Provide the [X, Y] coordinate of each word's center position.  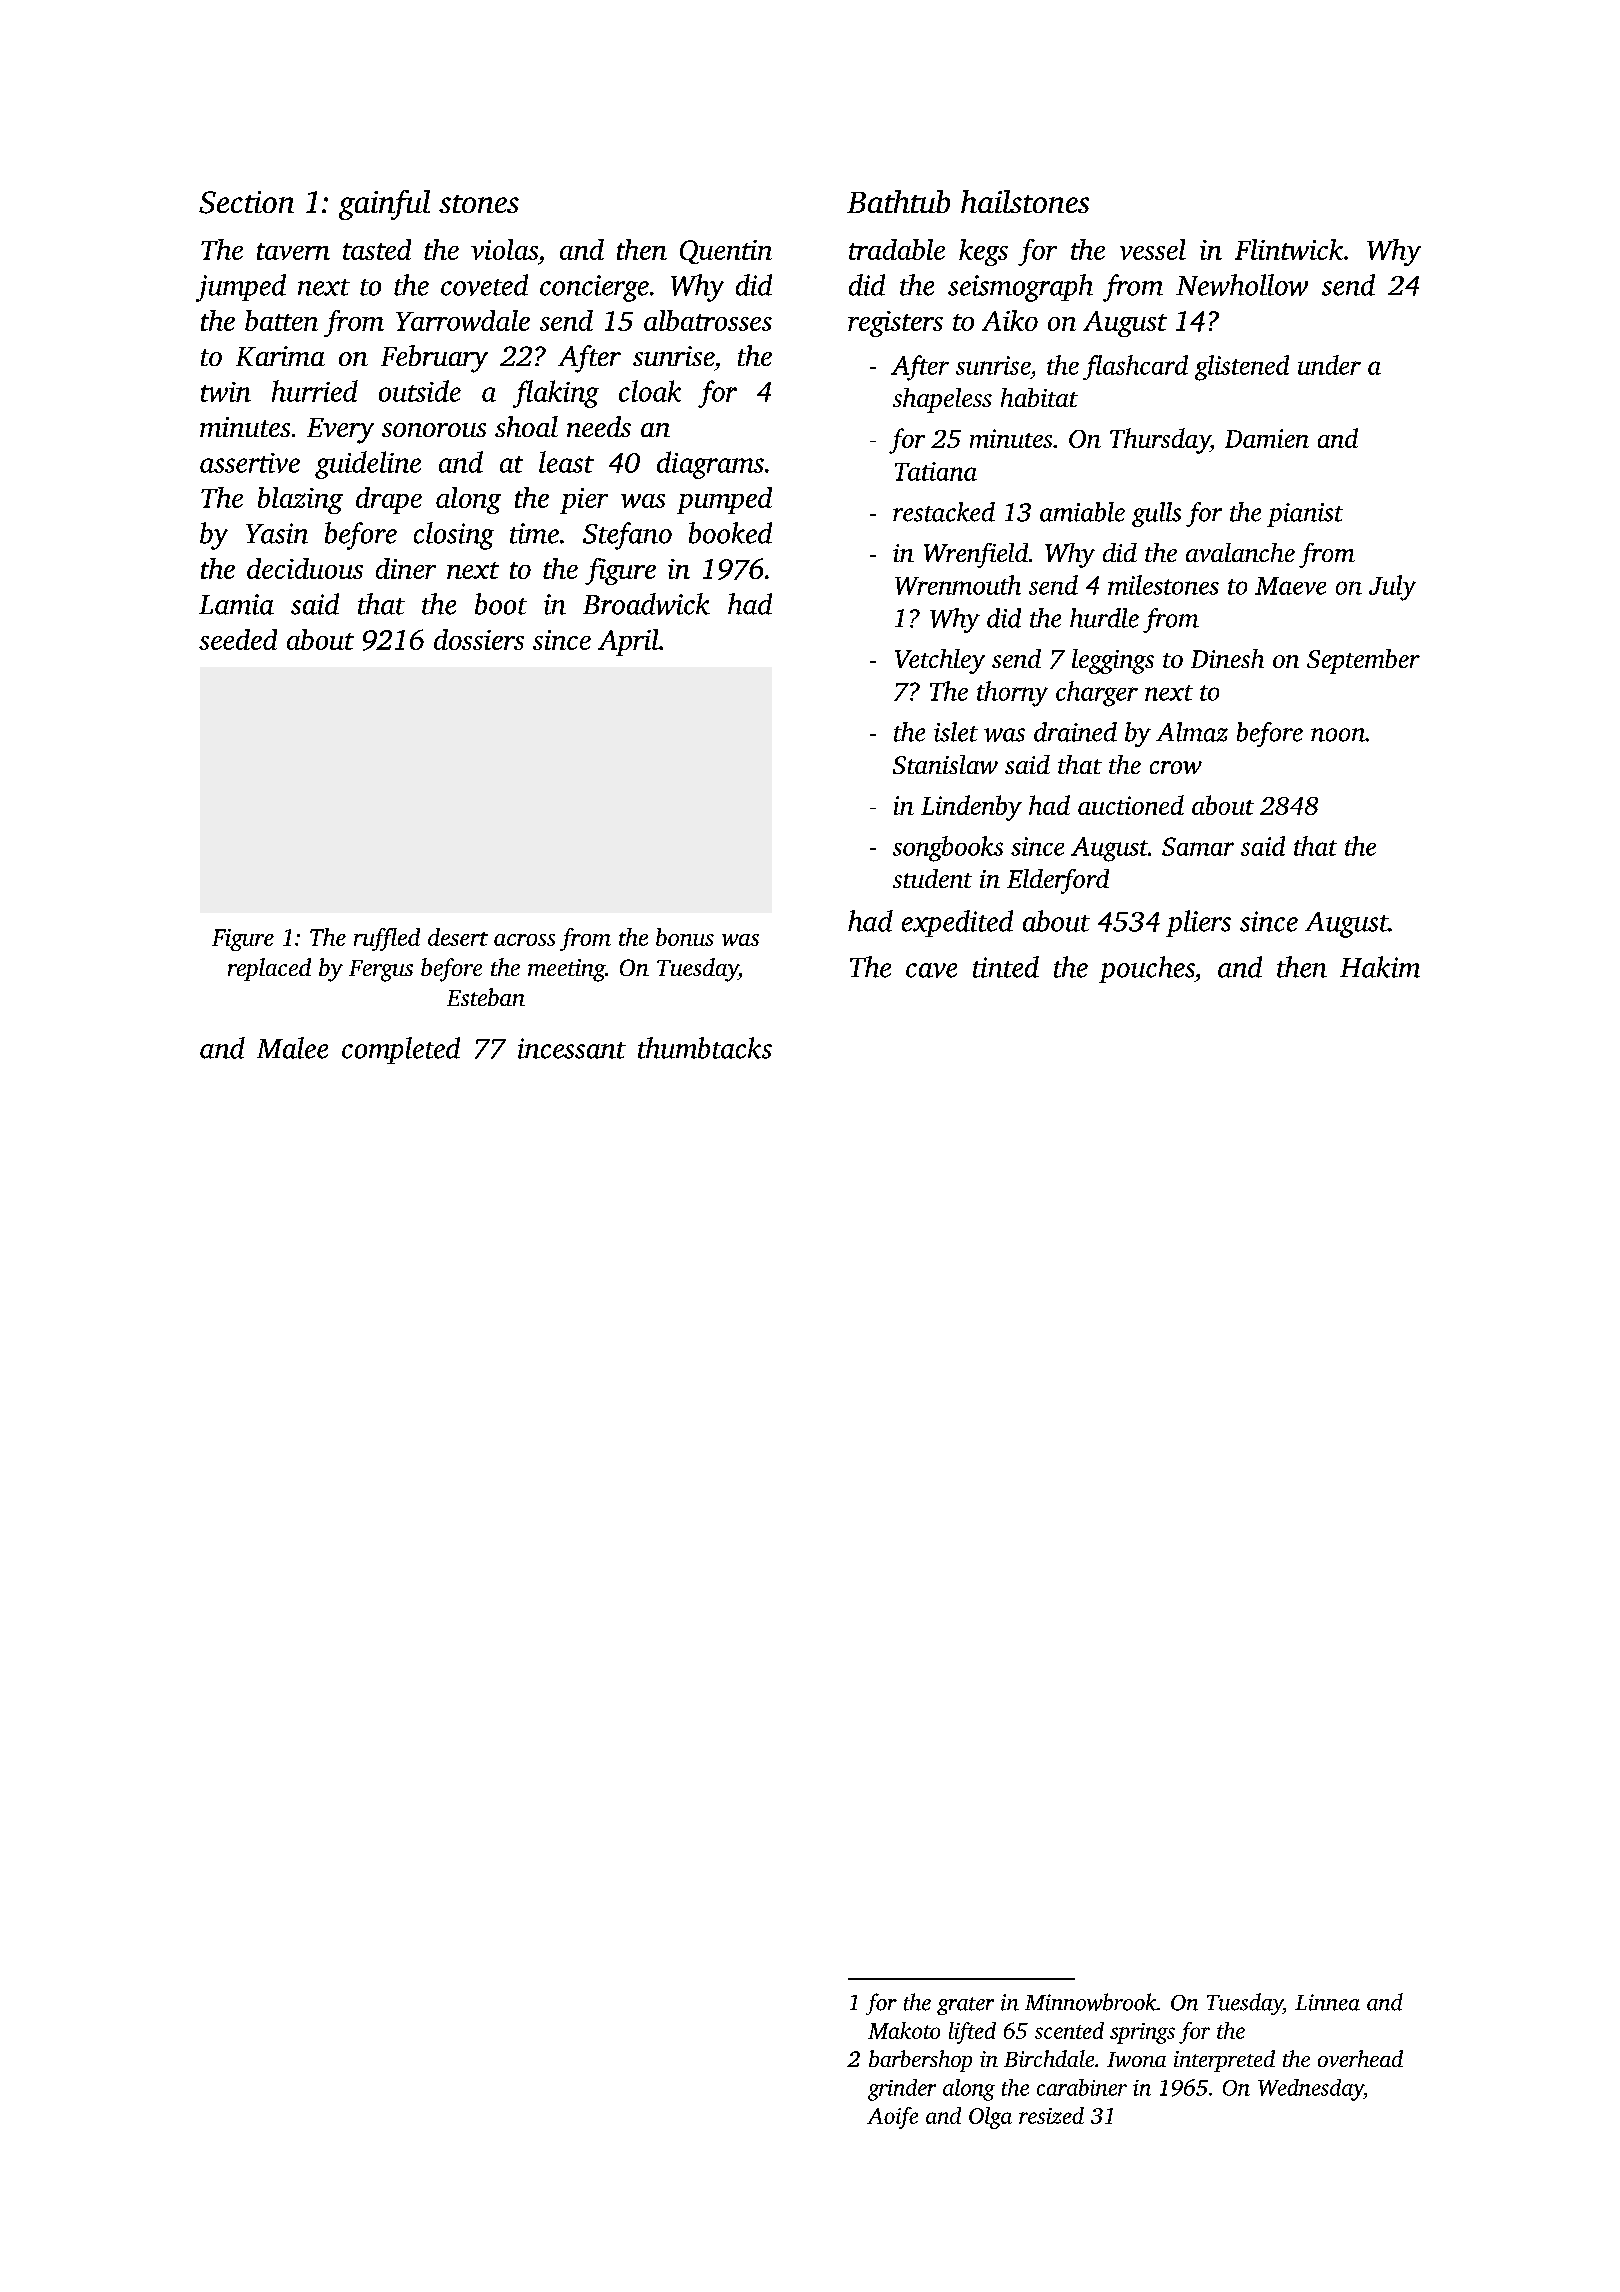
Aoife [892, 2118]
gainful [384, 205]
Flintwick [1289, 249]
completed [401, 1050]
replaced [269, 969]
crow [1176, 767]
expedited [957, 923]
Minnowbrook [1091, 2002]
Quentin [726, 252]
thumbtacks [705, 1048]
